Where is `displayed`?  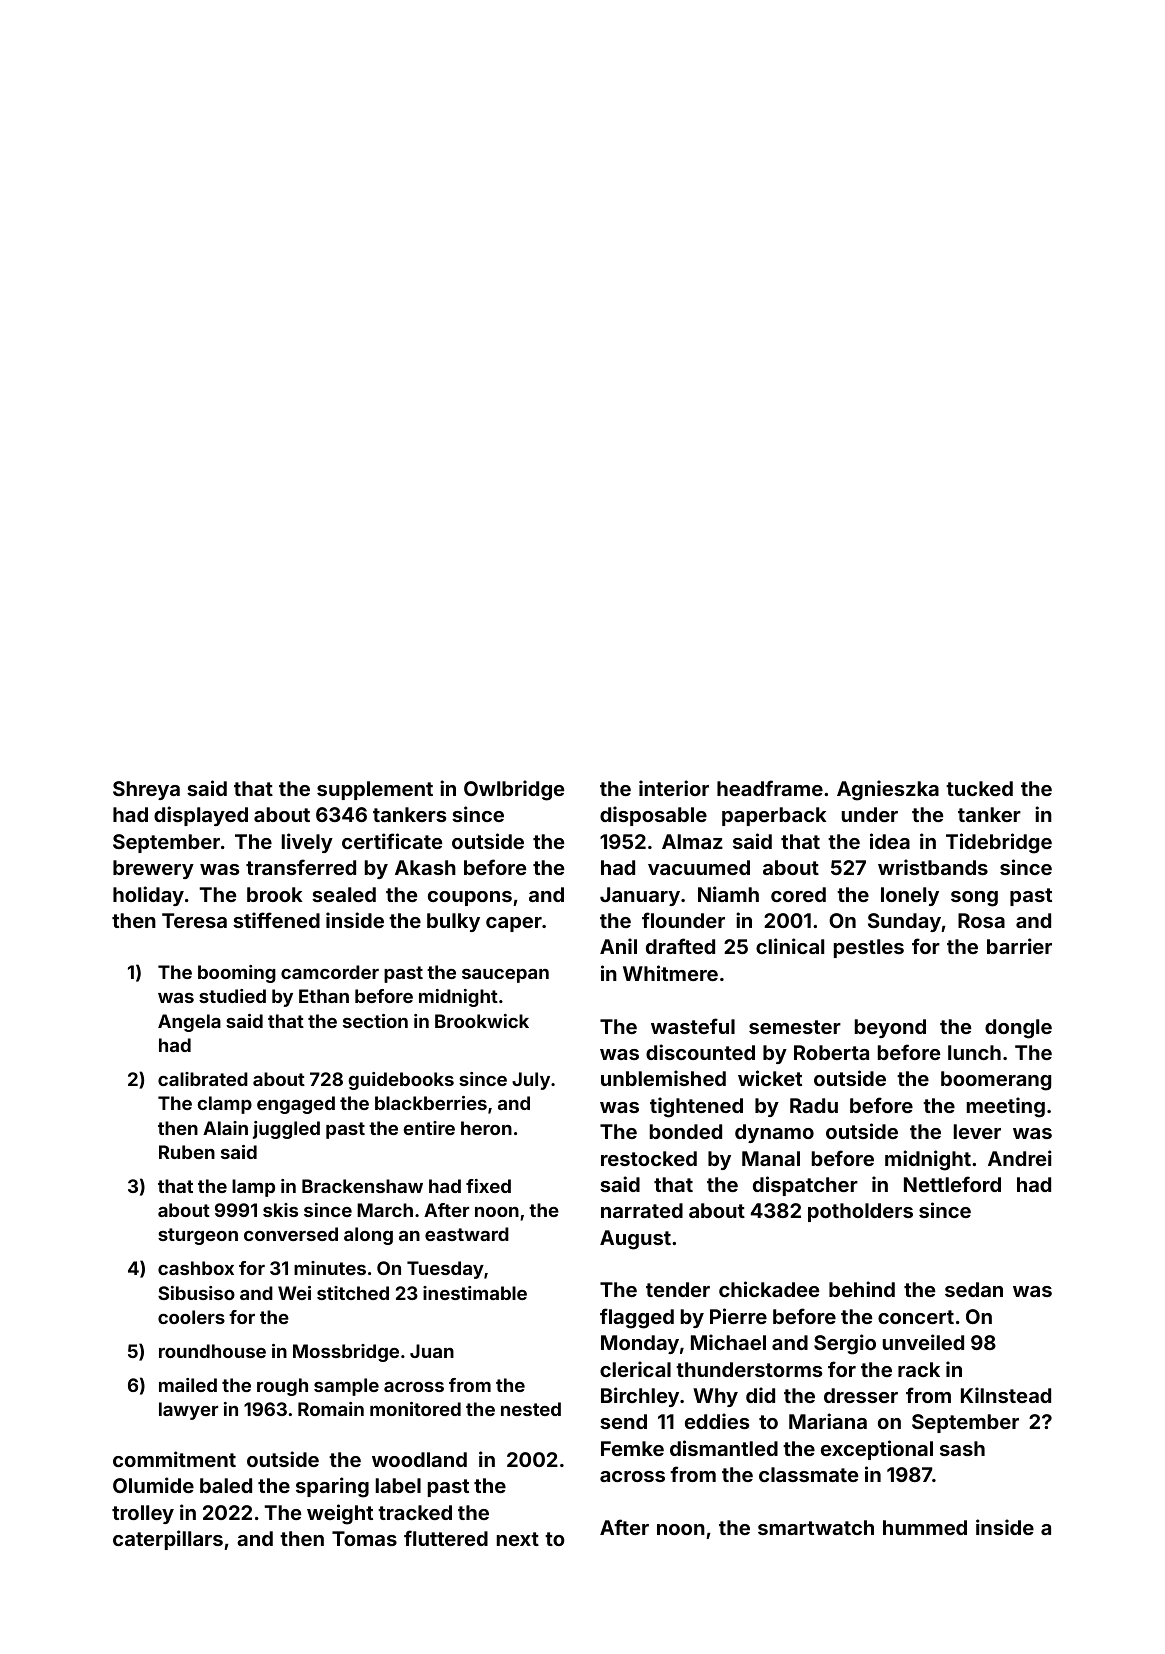 displayed is located at coordinates (201, 816).
